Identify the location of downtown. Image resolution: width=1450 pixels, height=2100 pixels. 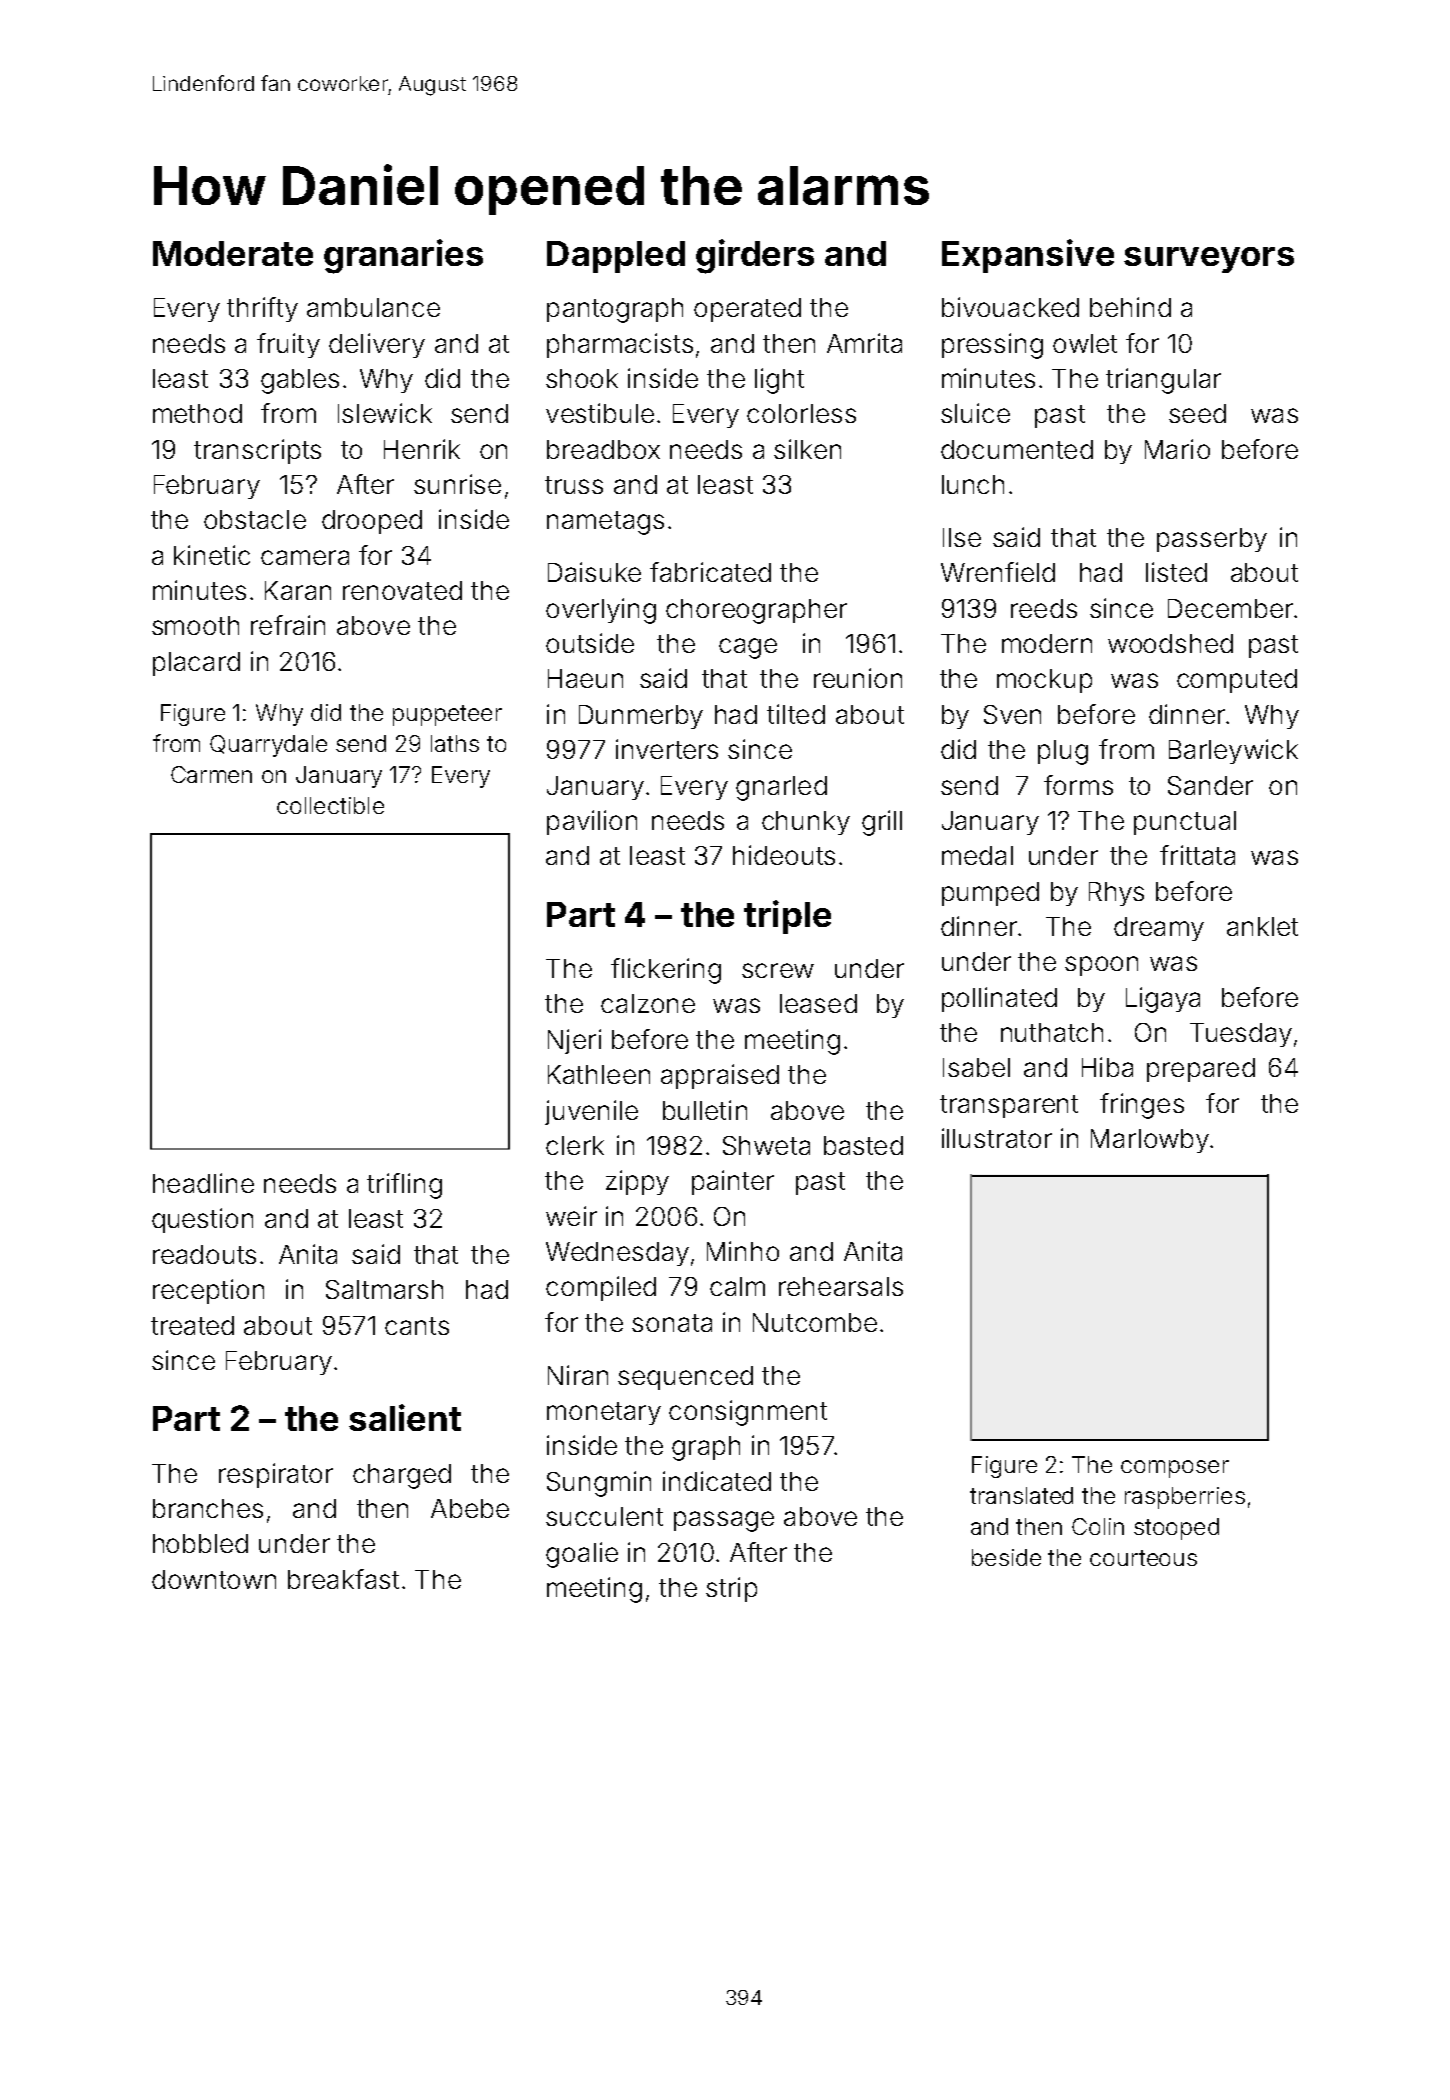
(214, 1579).
